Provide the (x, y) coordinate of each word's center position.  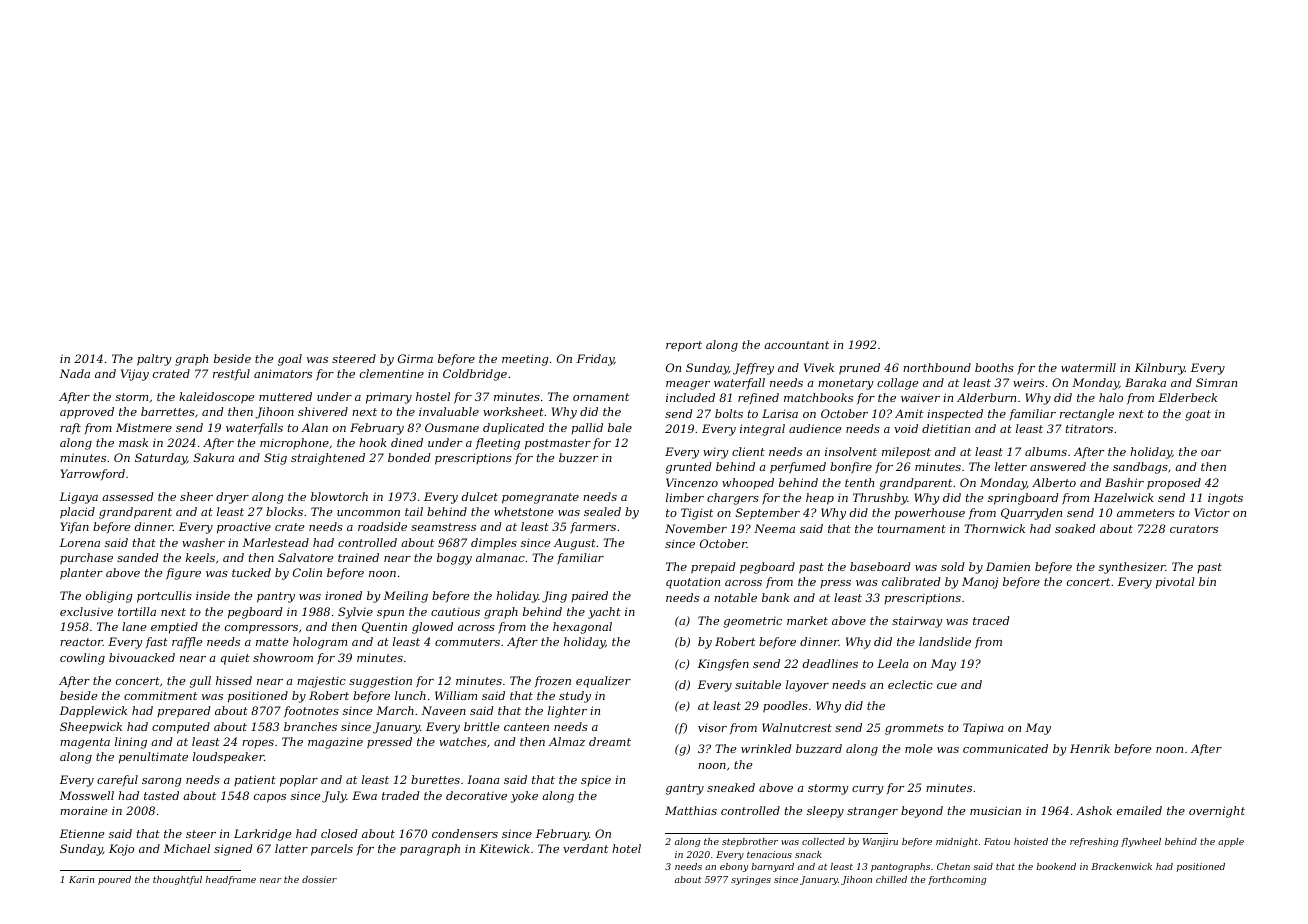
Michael (187, 848)
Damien (1008, 566)
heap (820, 499)
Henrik (1090, 748)
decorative (476, 795)
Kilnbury (1160, 369)
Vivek (819, 367)
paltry (154, 360)
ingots (1225, 499)
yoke (524, 797)
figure (183, 574)
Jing (554, 597)
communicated (1005, 748)
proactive (244, 528)
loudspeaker (228, 758)
